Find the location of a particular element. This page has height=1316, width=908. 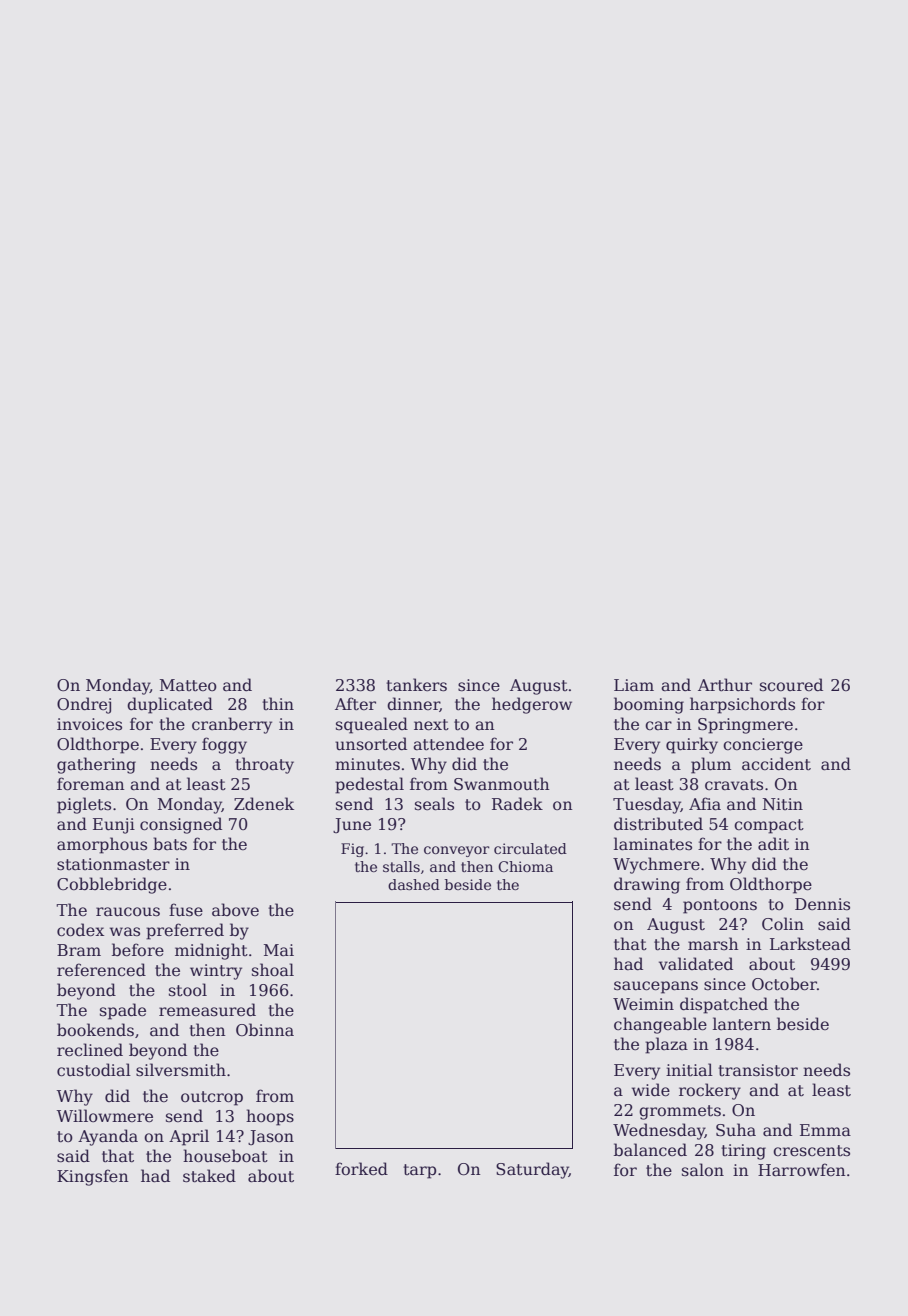

midnight is located at coordinates (211, 951).
